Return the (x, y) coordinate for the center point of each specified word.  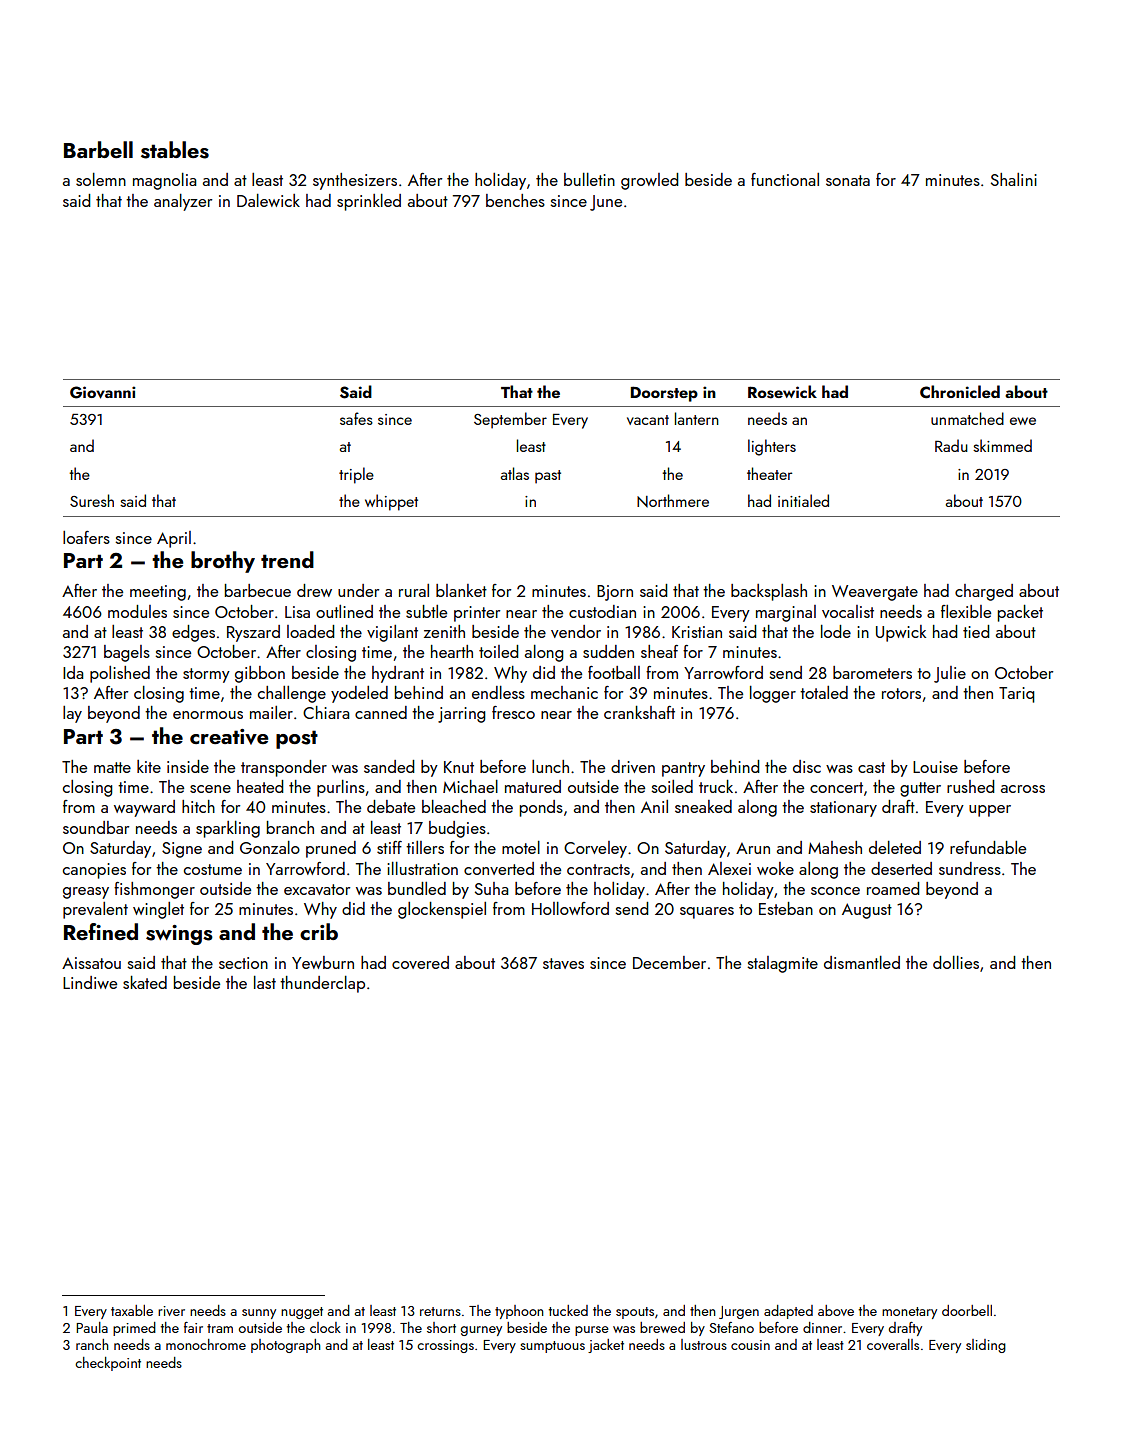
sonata (848, 180)
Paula (92, 1327)
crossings (445, 1346)
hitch (198, 806)
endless (498, 692)
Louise (935, 767)
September (510, 420)
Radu (951, 445)
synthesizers (355, 181)
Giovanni (103, 392)
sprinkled (369, 202)
